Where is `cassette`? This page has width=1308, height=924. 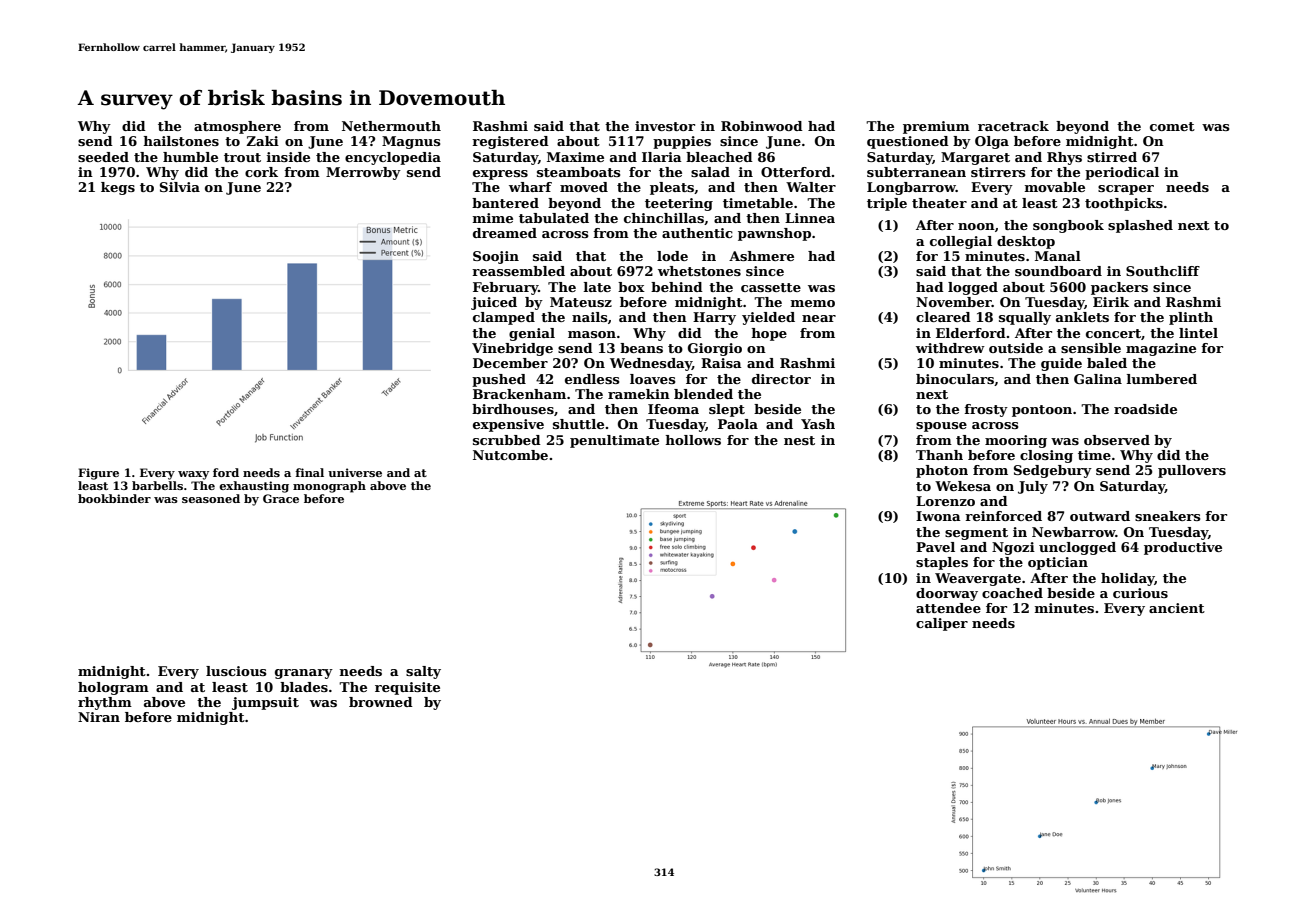 cassette is located at coordinates (771, 287).
